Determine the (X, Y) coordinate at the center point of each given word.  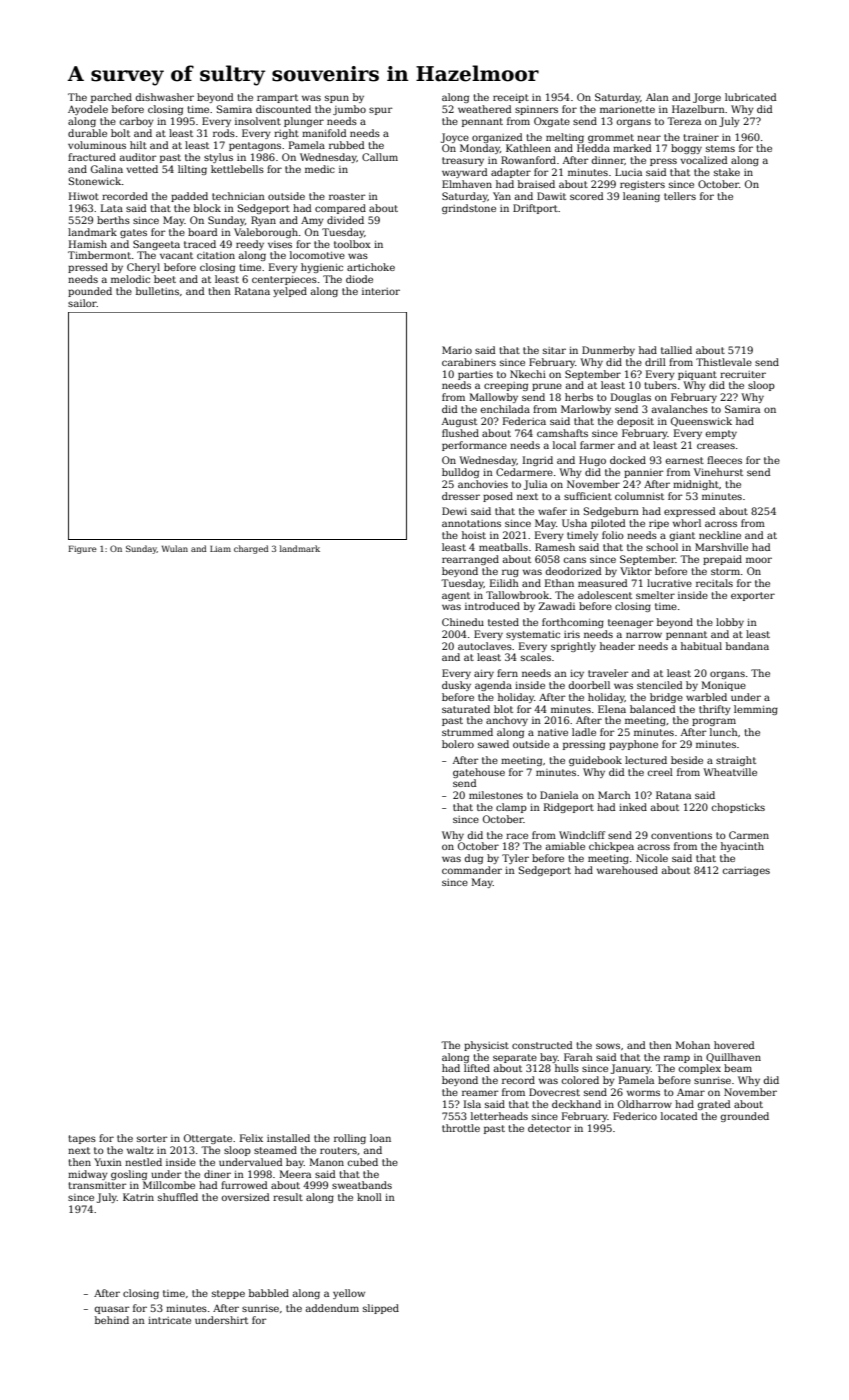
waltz (140, 1150)
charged (251, 549)
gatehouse (479, 773)
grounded (744, 1117)
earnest (685, 460)
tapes (82, 1139)
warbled (706, 697)
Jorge (707, 98)
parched (111, 98)
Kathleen (528, 148)
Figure (82, 549)
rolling (350, 1139)
